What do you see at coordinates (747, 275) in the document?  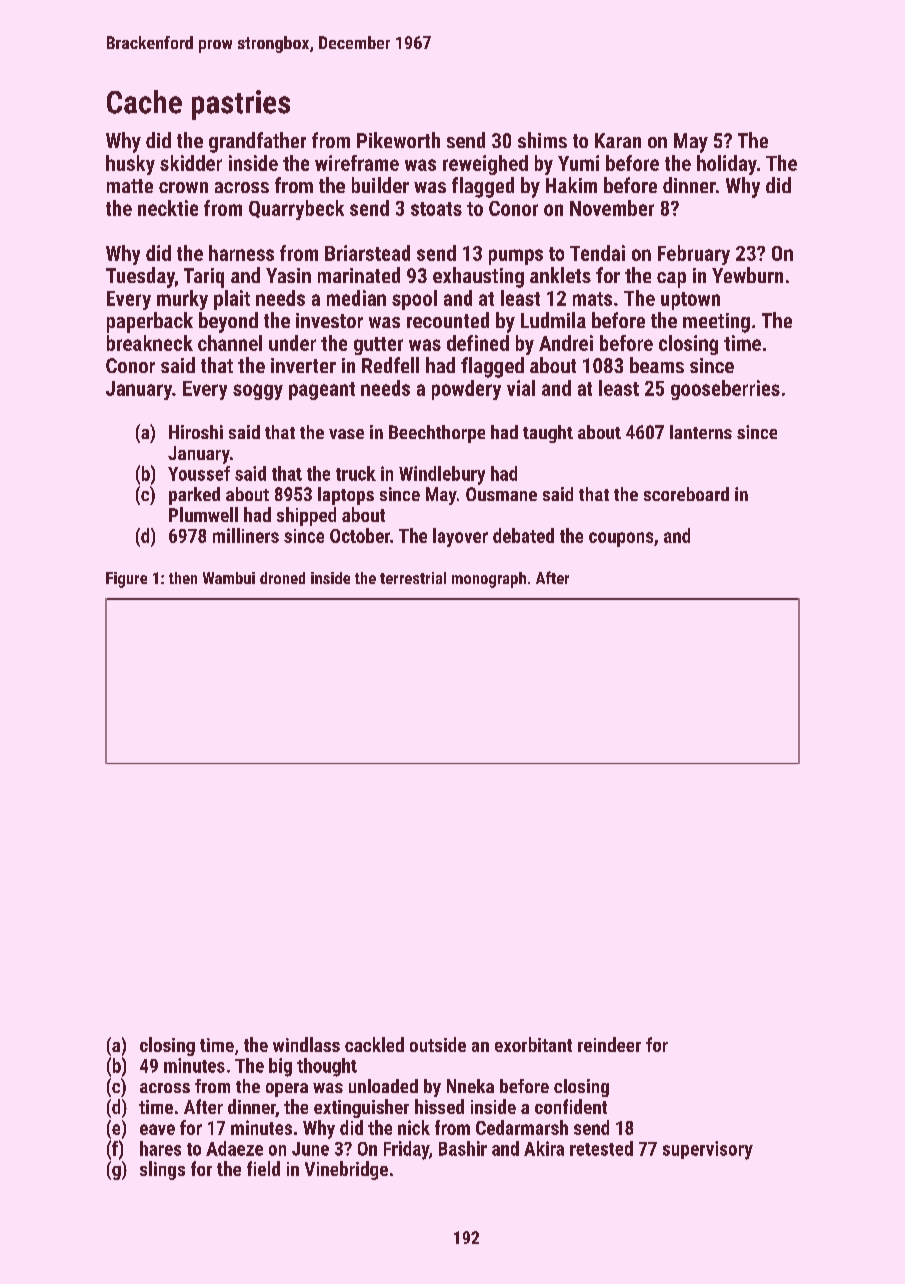 I see `Yewburn` at bounding box center [747, 275].
